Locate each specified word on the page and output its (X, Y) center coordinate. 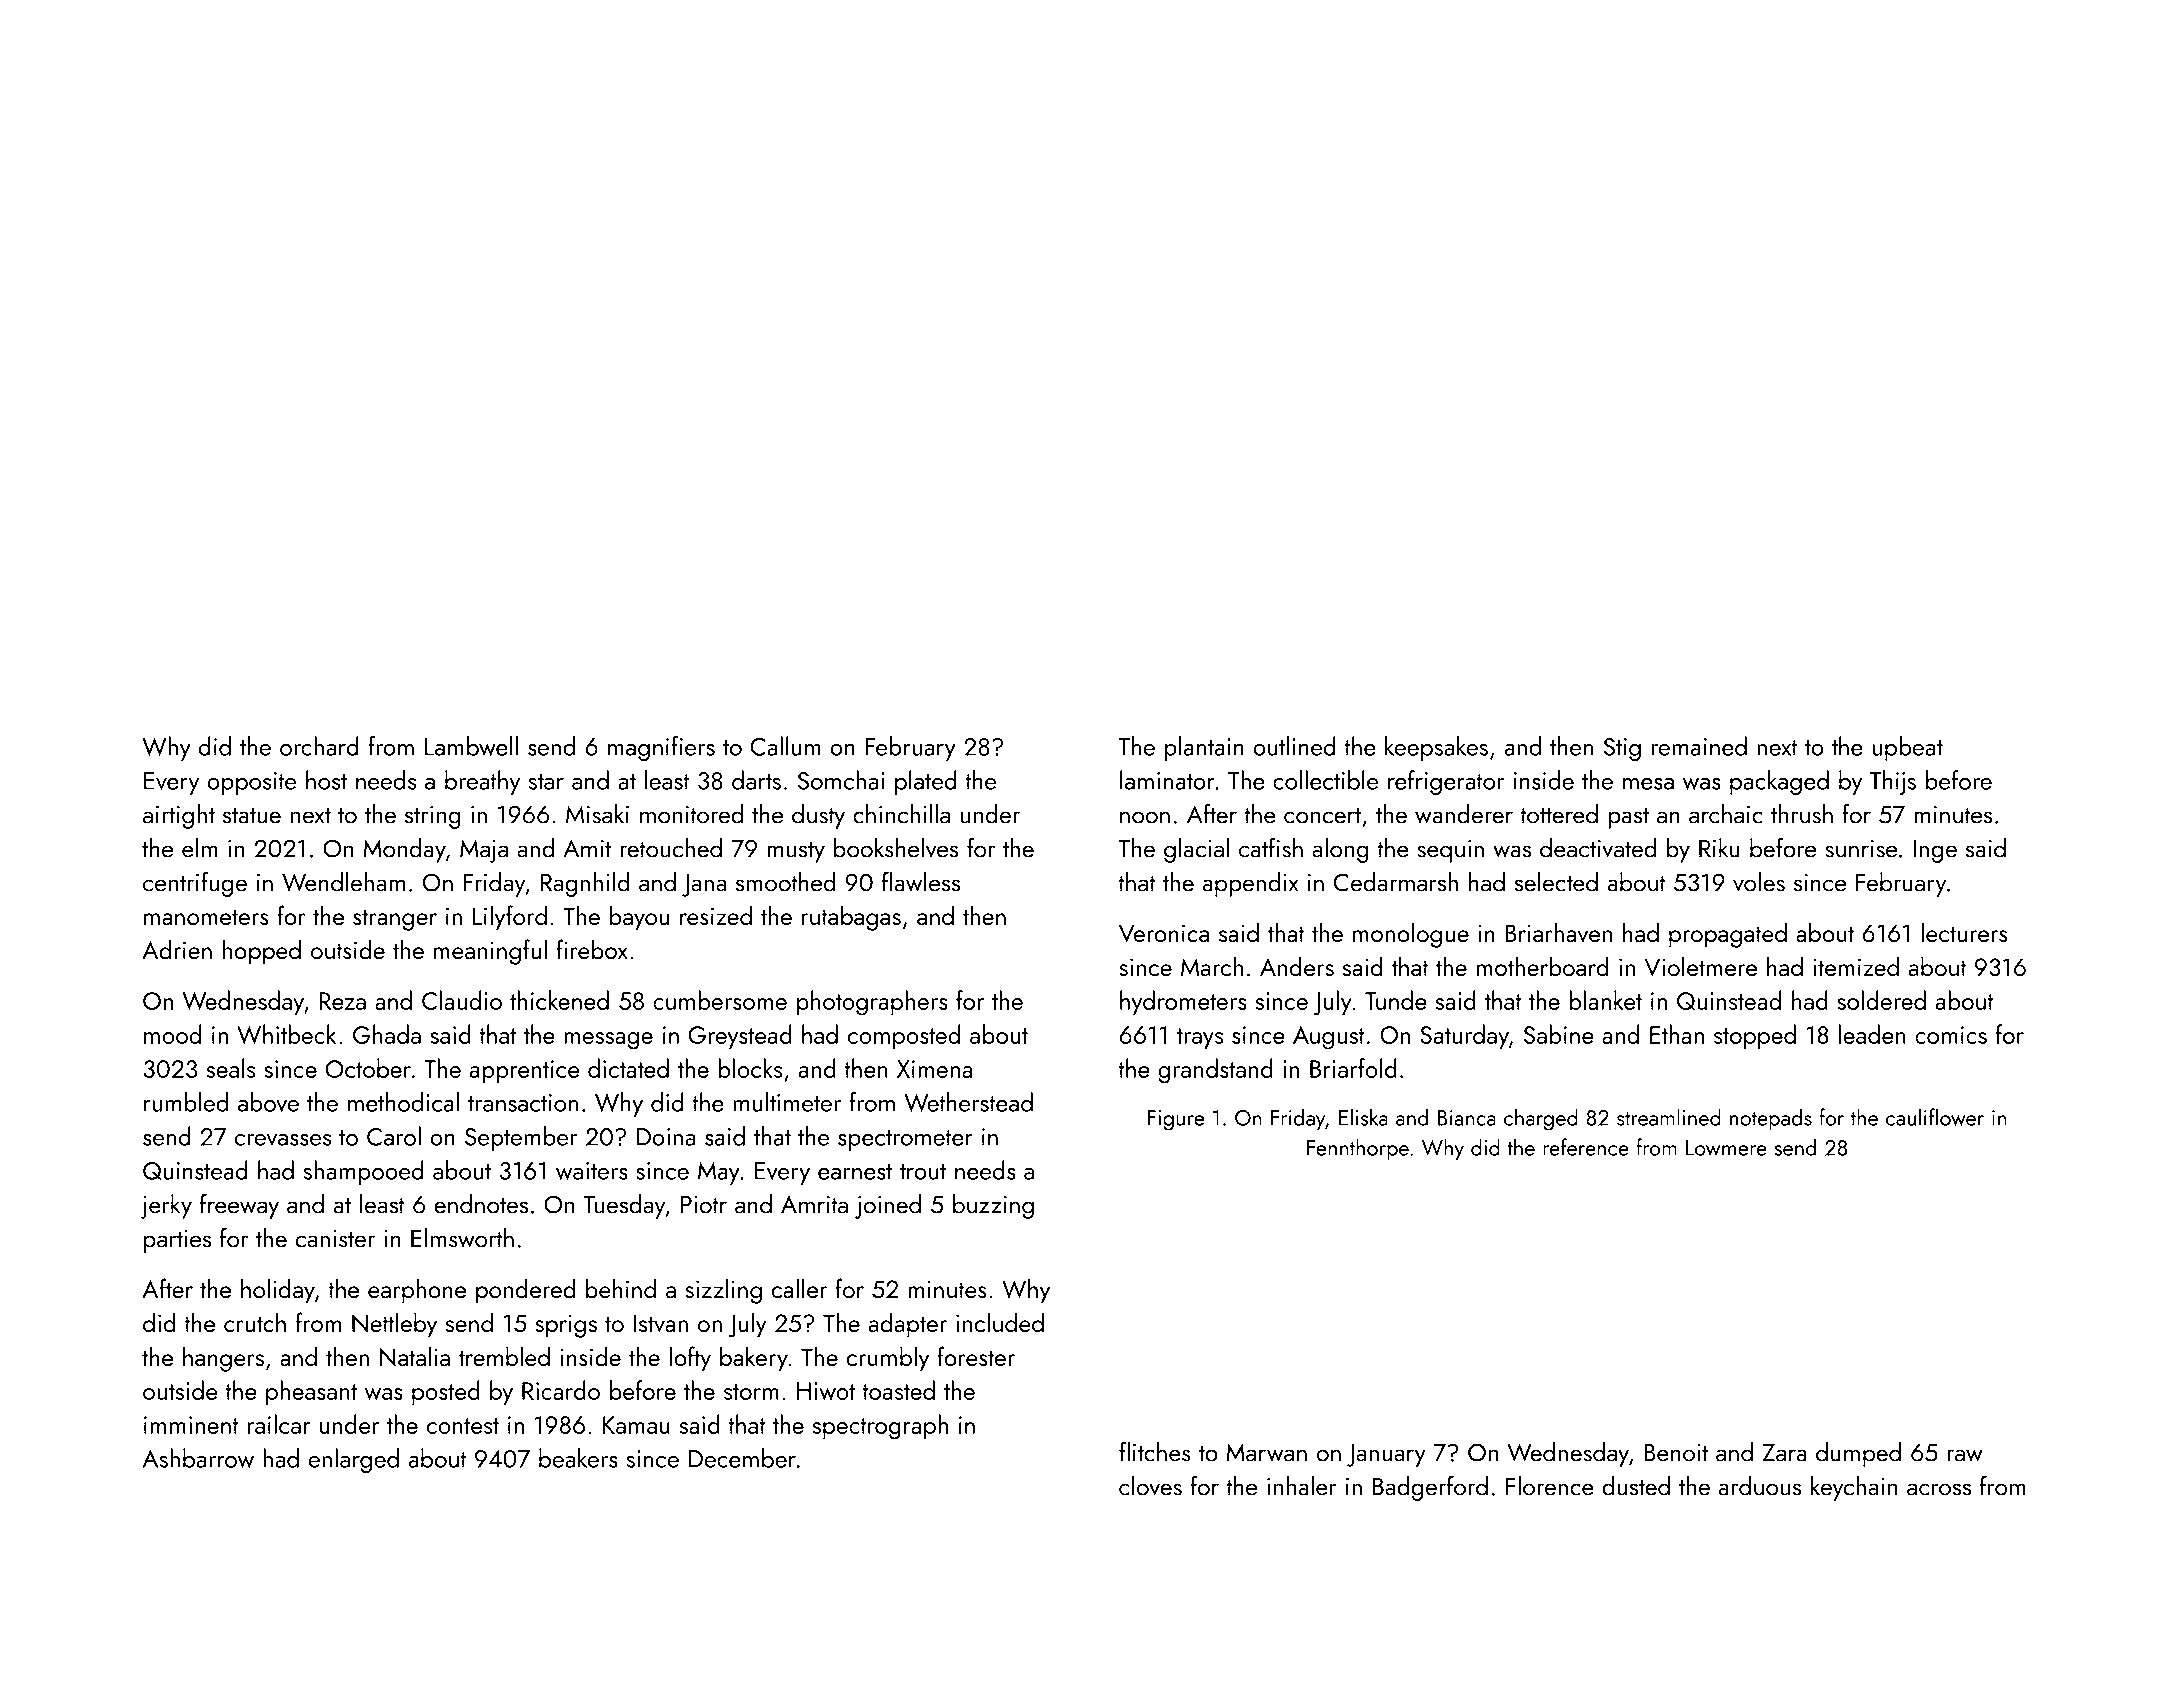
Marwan (1266, 1452)
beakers (578, 1458)
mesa (1648, 784)
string (433, 817)
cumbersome (720, 1000)
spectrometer (905, 1140)
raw (1965, 1455)
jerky (166, 1206)
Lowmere (1726, 1148)
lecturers (1964, 932)
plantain (1204, 748)
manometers (206, 917)
